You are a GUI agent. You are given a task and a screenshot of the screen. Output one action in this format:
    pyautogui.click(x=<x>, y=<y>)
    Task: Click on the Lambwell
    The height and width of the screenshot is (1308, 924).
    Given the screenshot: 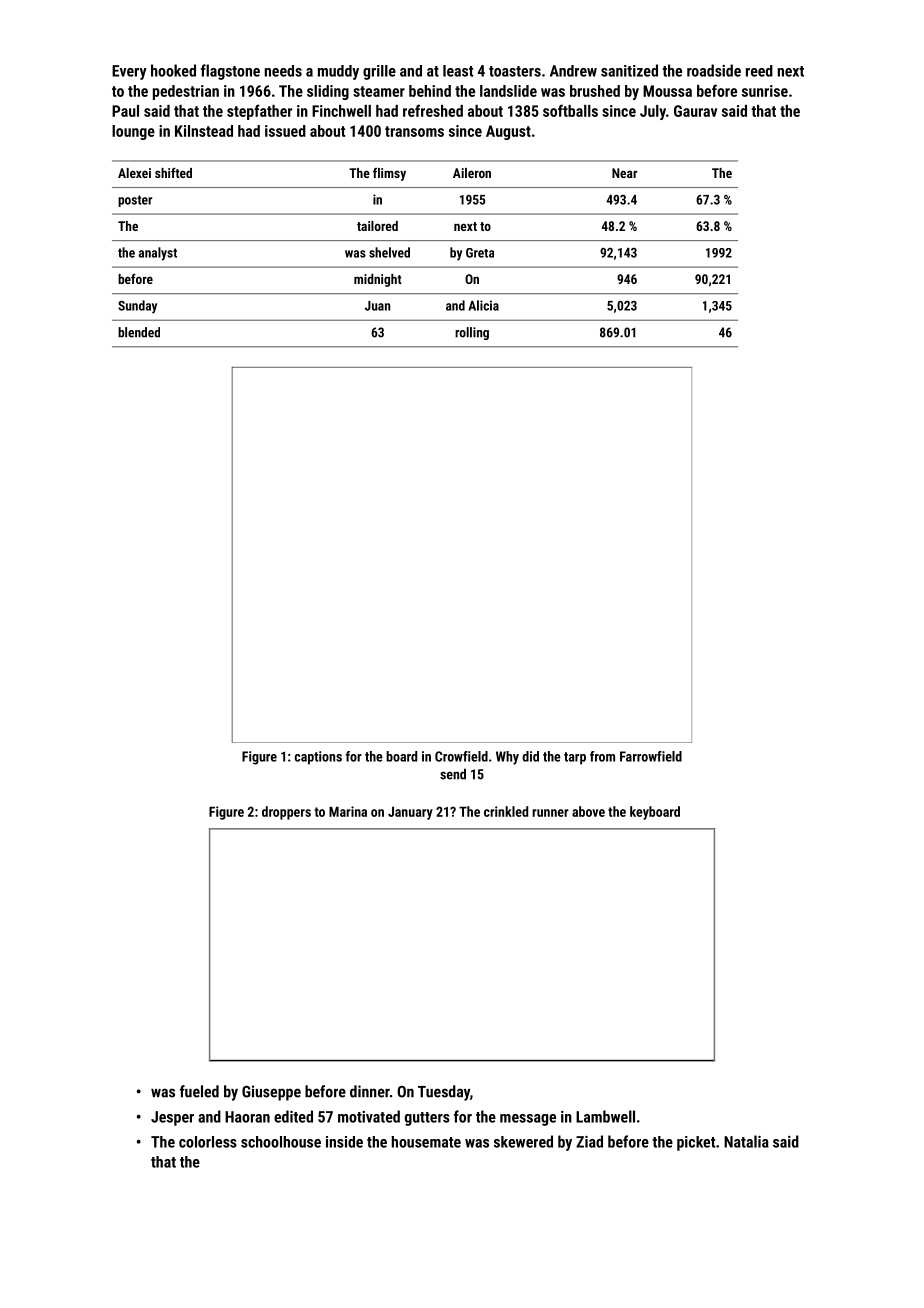 What is the action you would take?
    pyautogui.click(x=605, y=1116)
